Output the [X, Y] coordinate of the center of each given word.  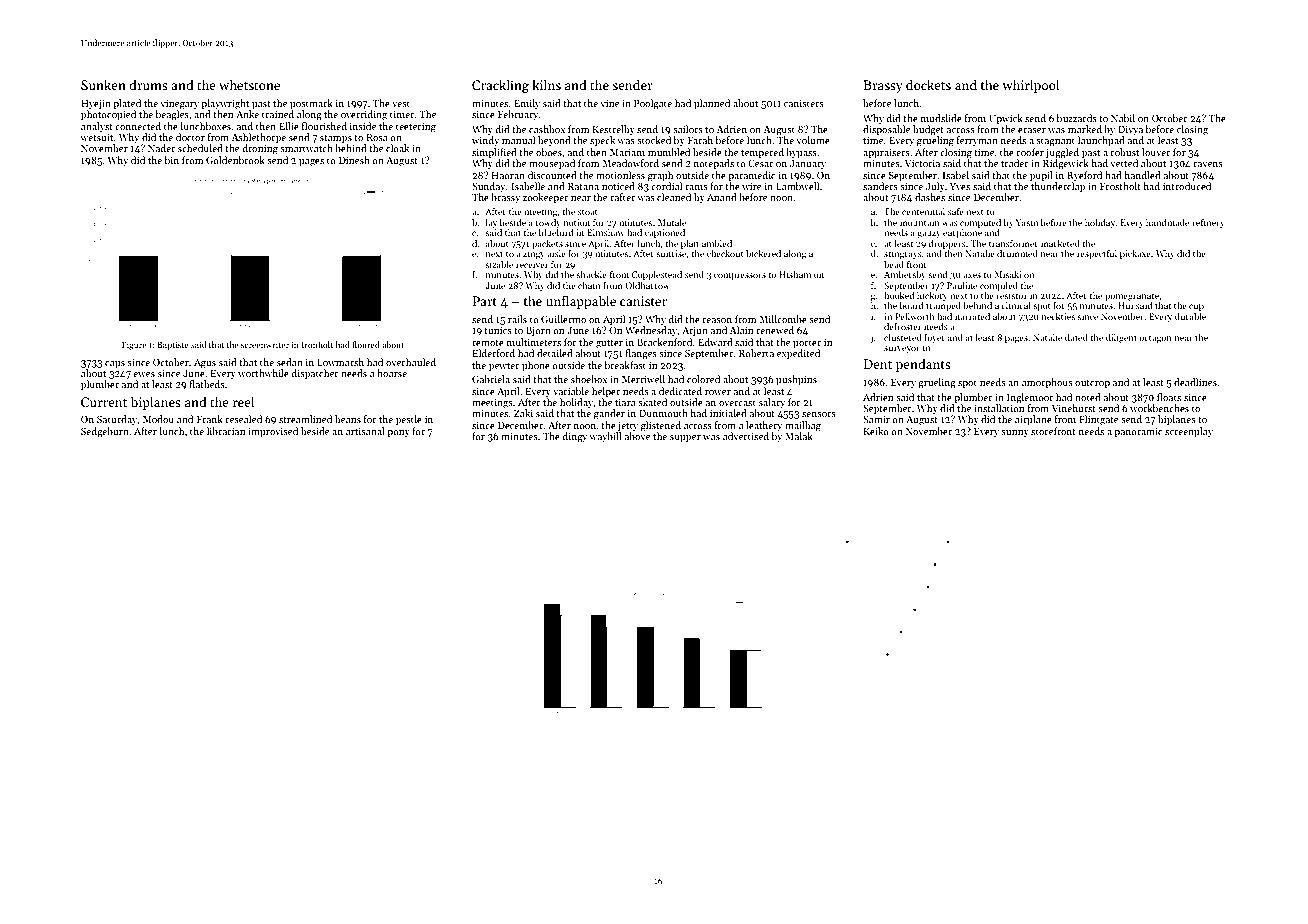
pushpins [796, 380]
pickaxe [1135, 254]
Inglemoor [1030, 398]
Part [485, 301]
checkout [725, 253]
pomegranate [1132, 297]
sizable [499, 264]
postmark [311, 104]
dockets [928, 84]
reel [244, 401]
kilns [546, 84]
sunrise [671, 253]
